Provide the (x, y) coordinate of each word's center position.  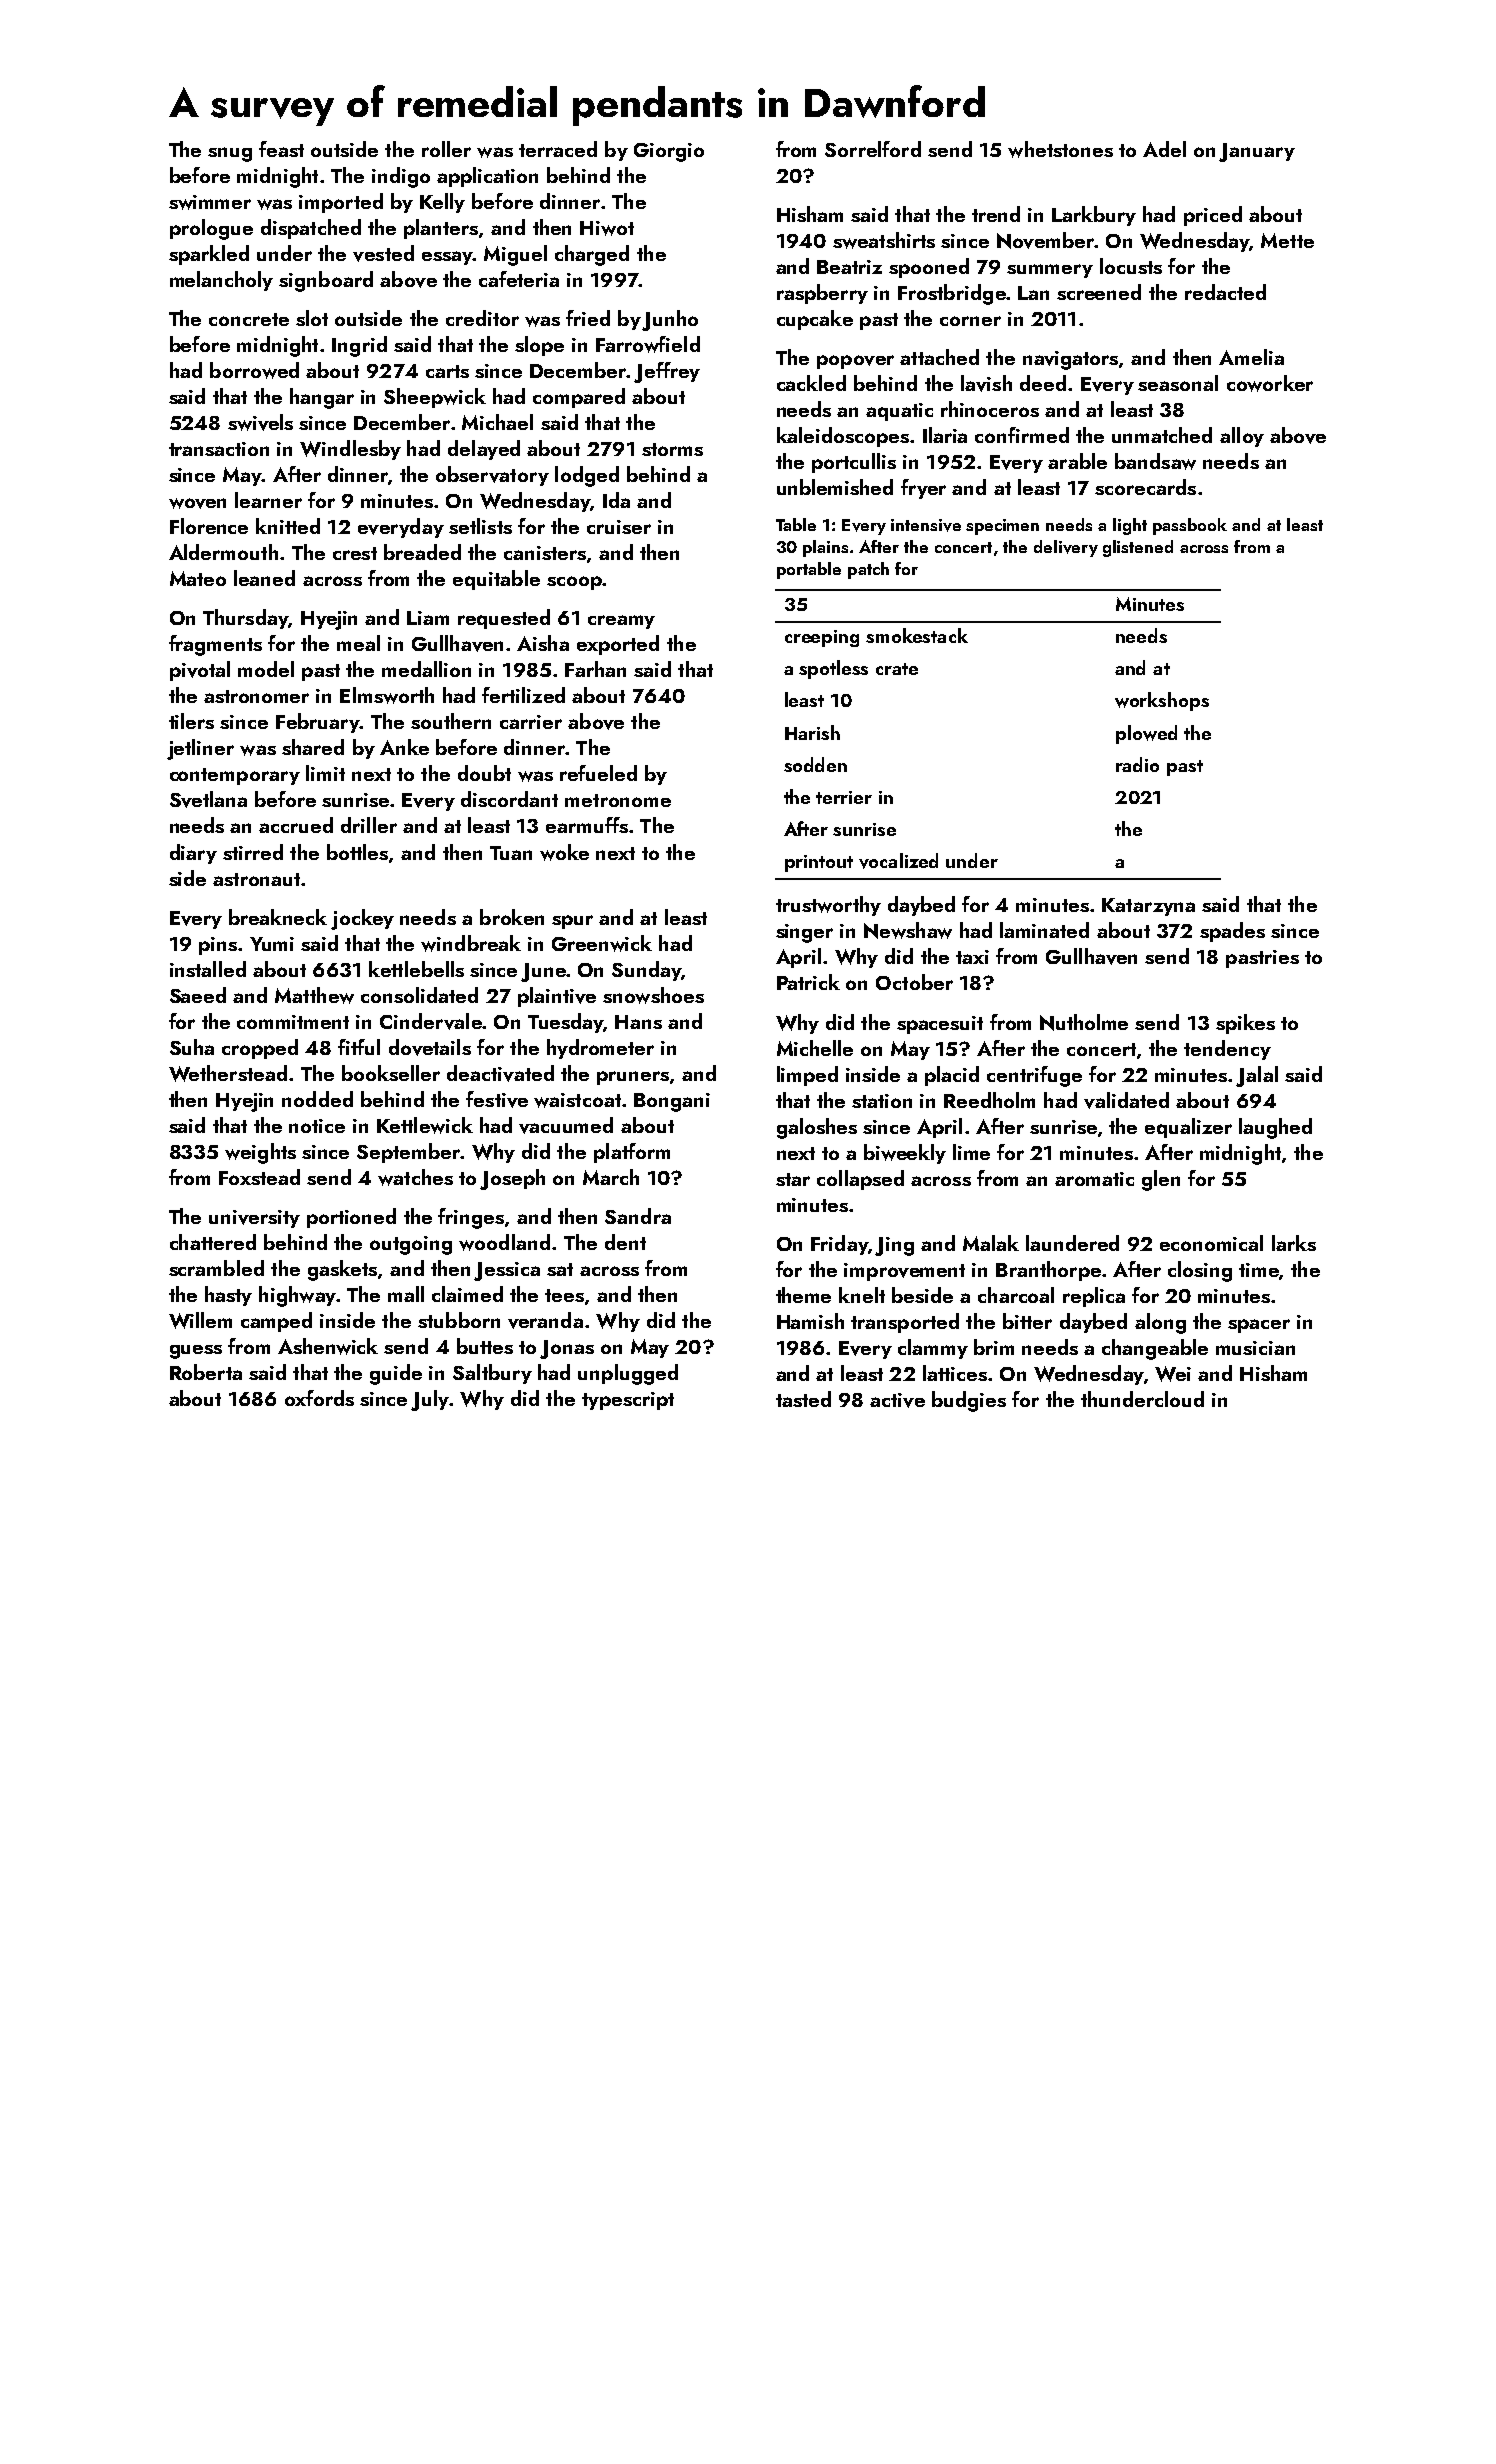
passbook (1190, 526)
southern (451, 721)
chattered (213, 1242)
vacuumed (566, 1125)
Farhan (595, 669)
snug (230, 154)
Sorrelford (873, 149)
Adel (1164, 149)
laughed (1275, 1128)
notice (317, 1126)
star (793, 1179)
